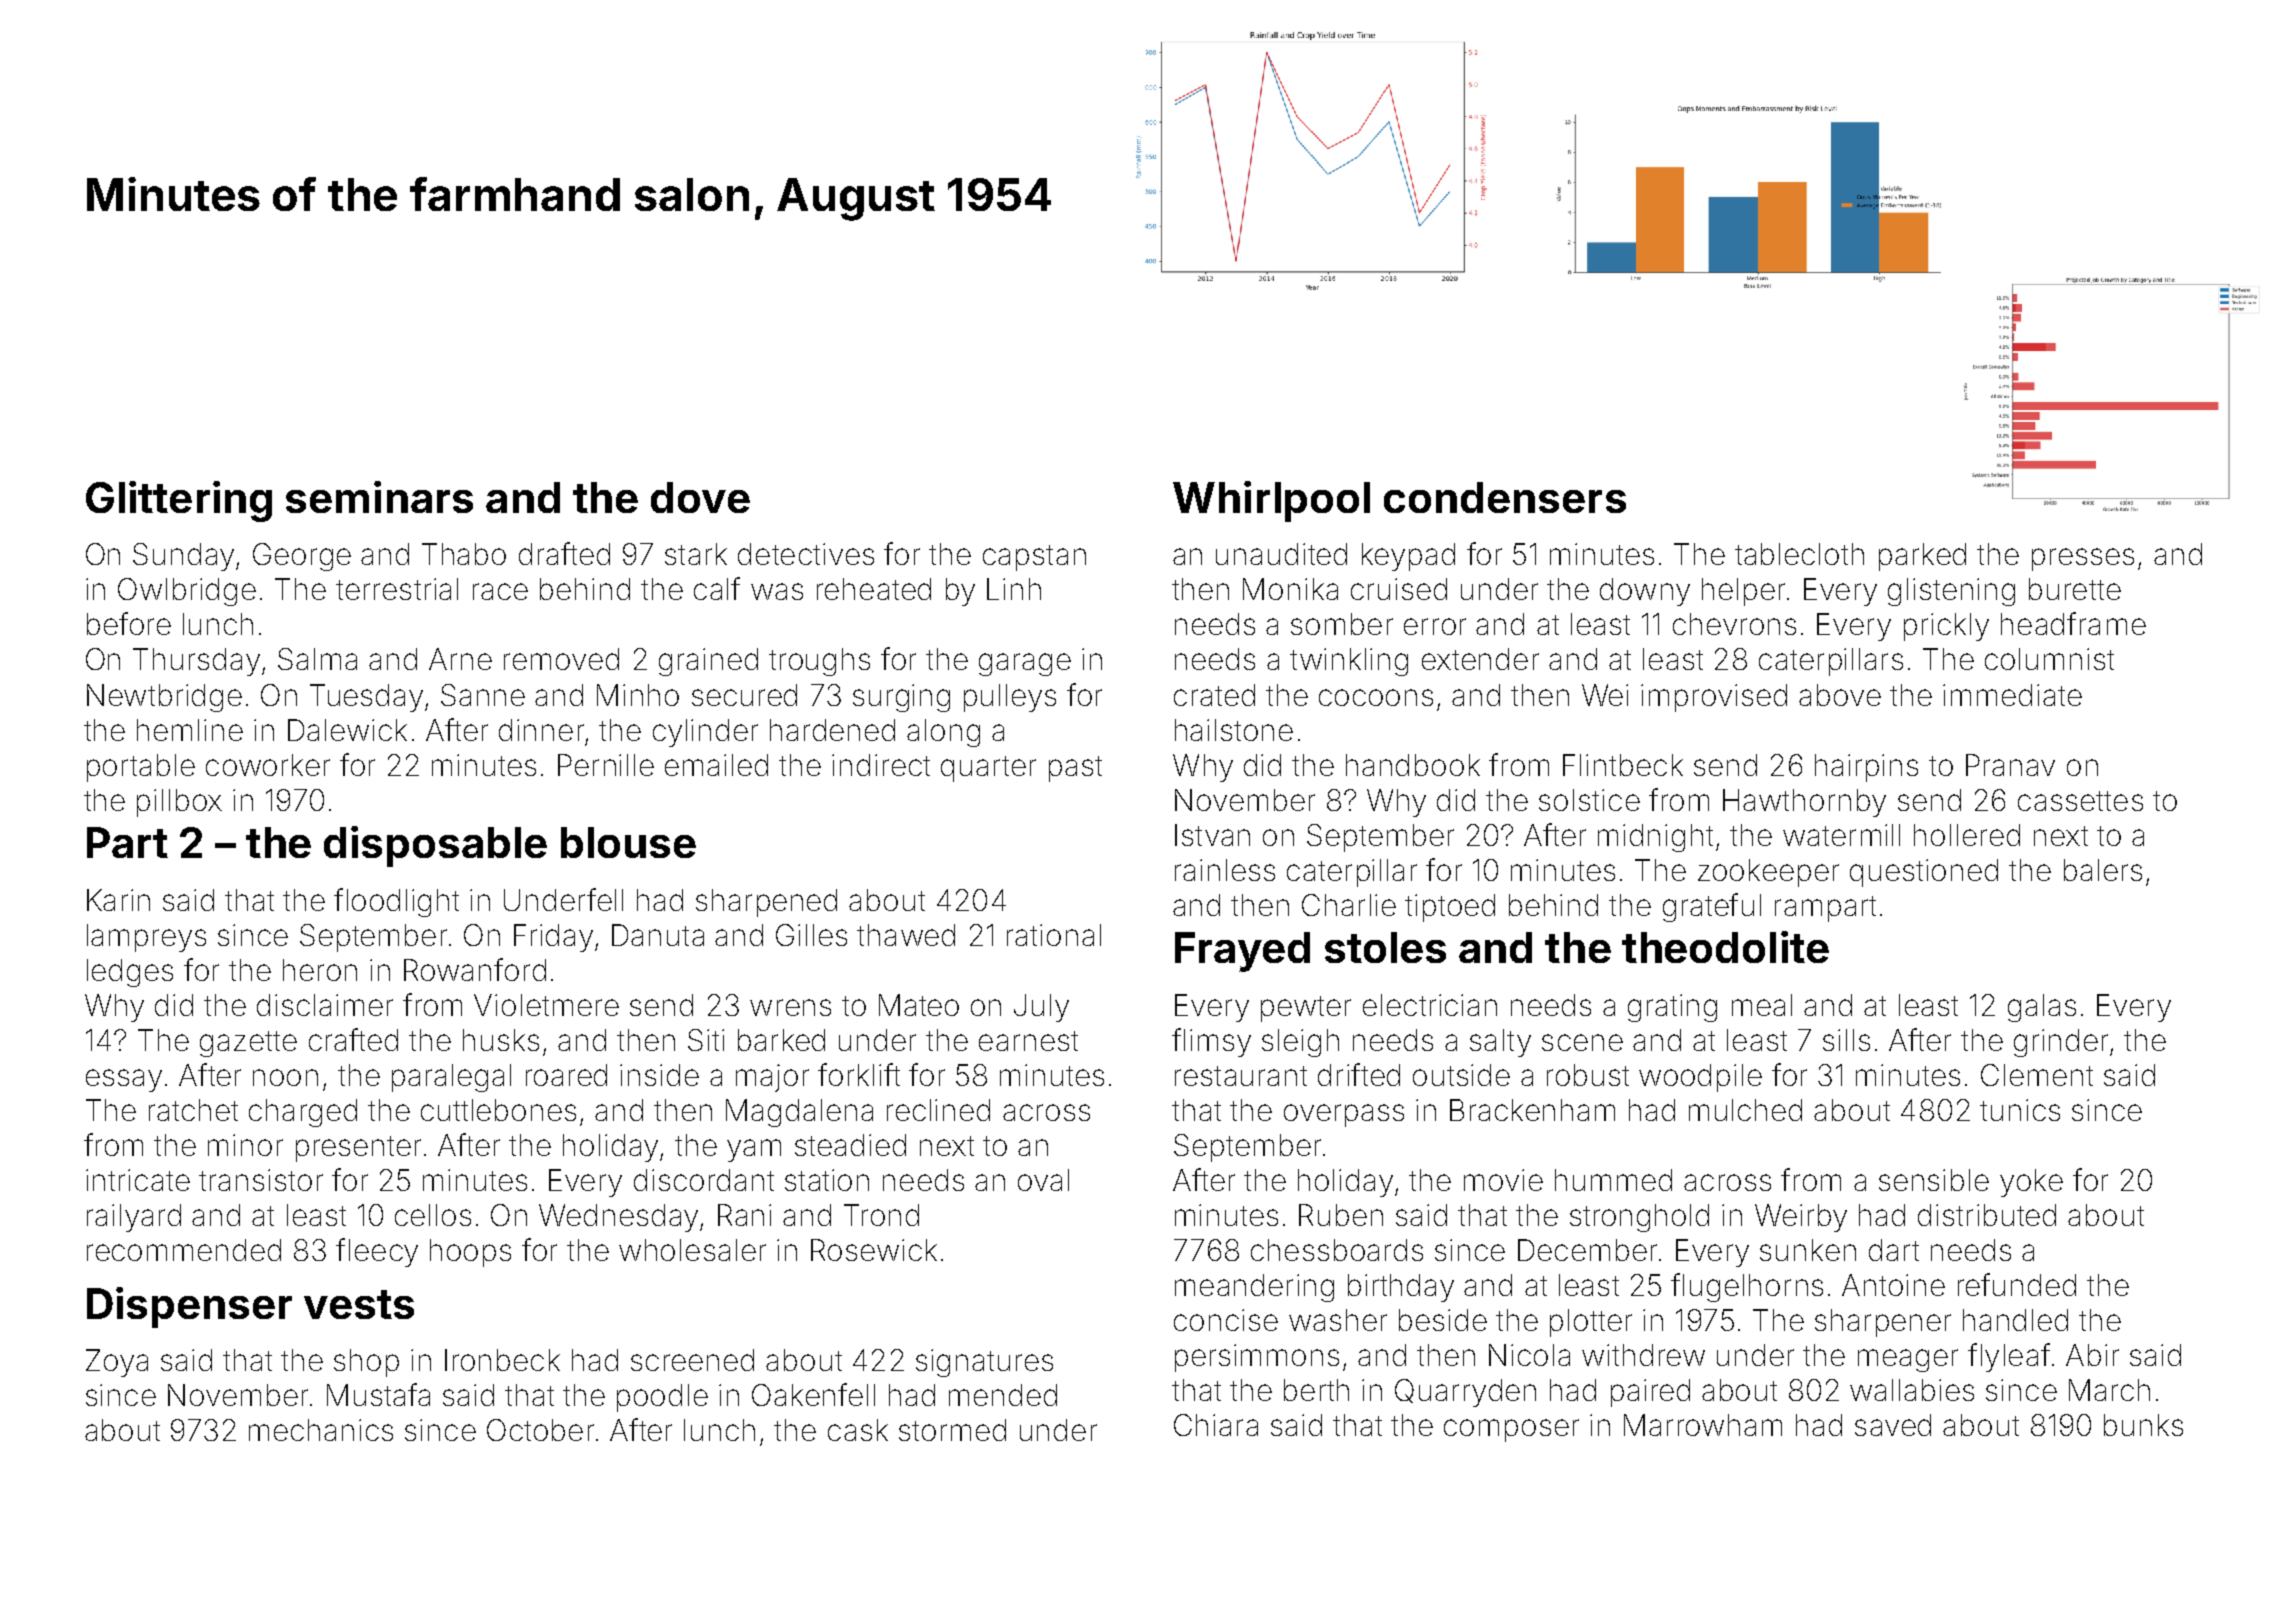  Describe the element at coordinates (2083, 559) in the image. I see `presses` at that location.
